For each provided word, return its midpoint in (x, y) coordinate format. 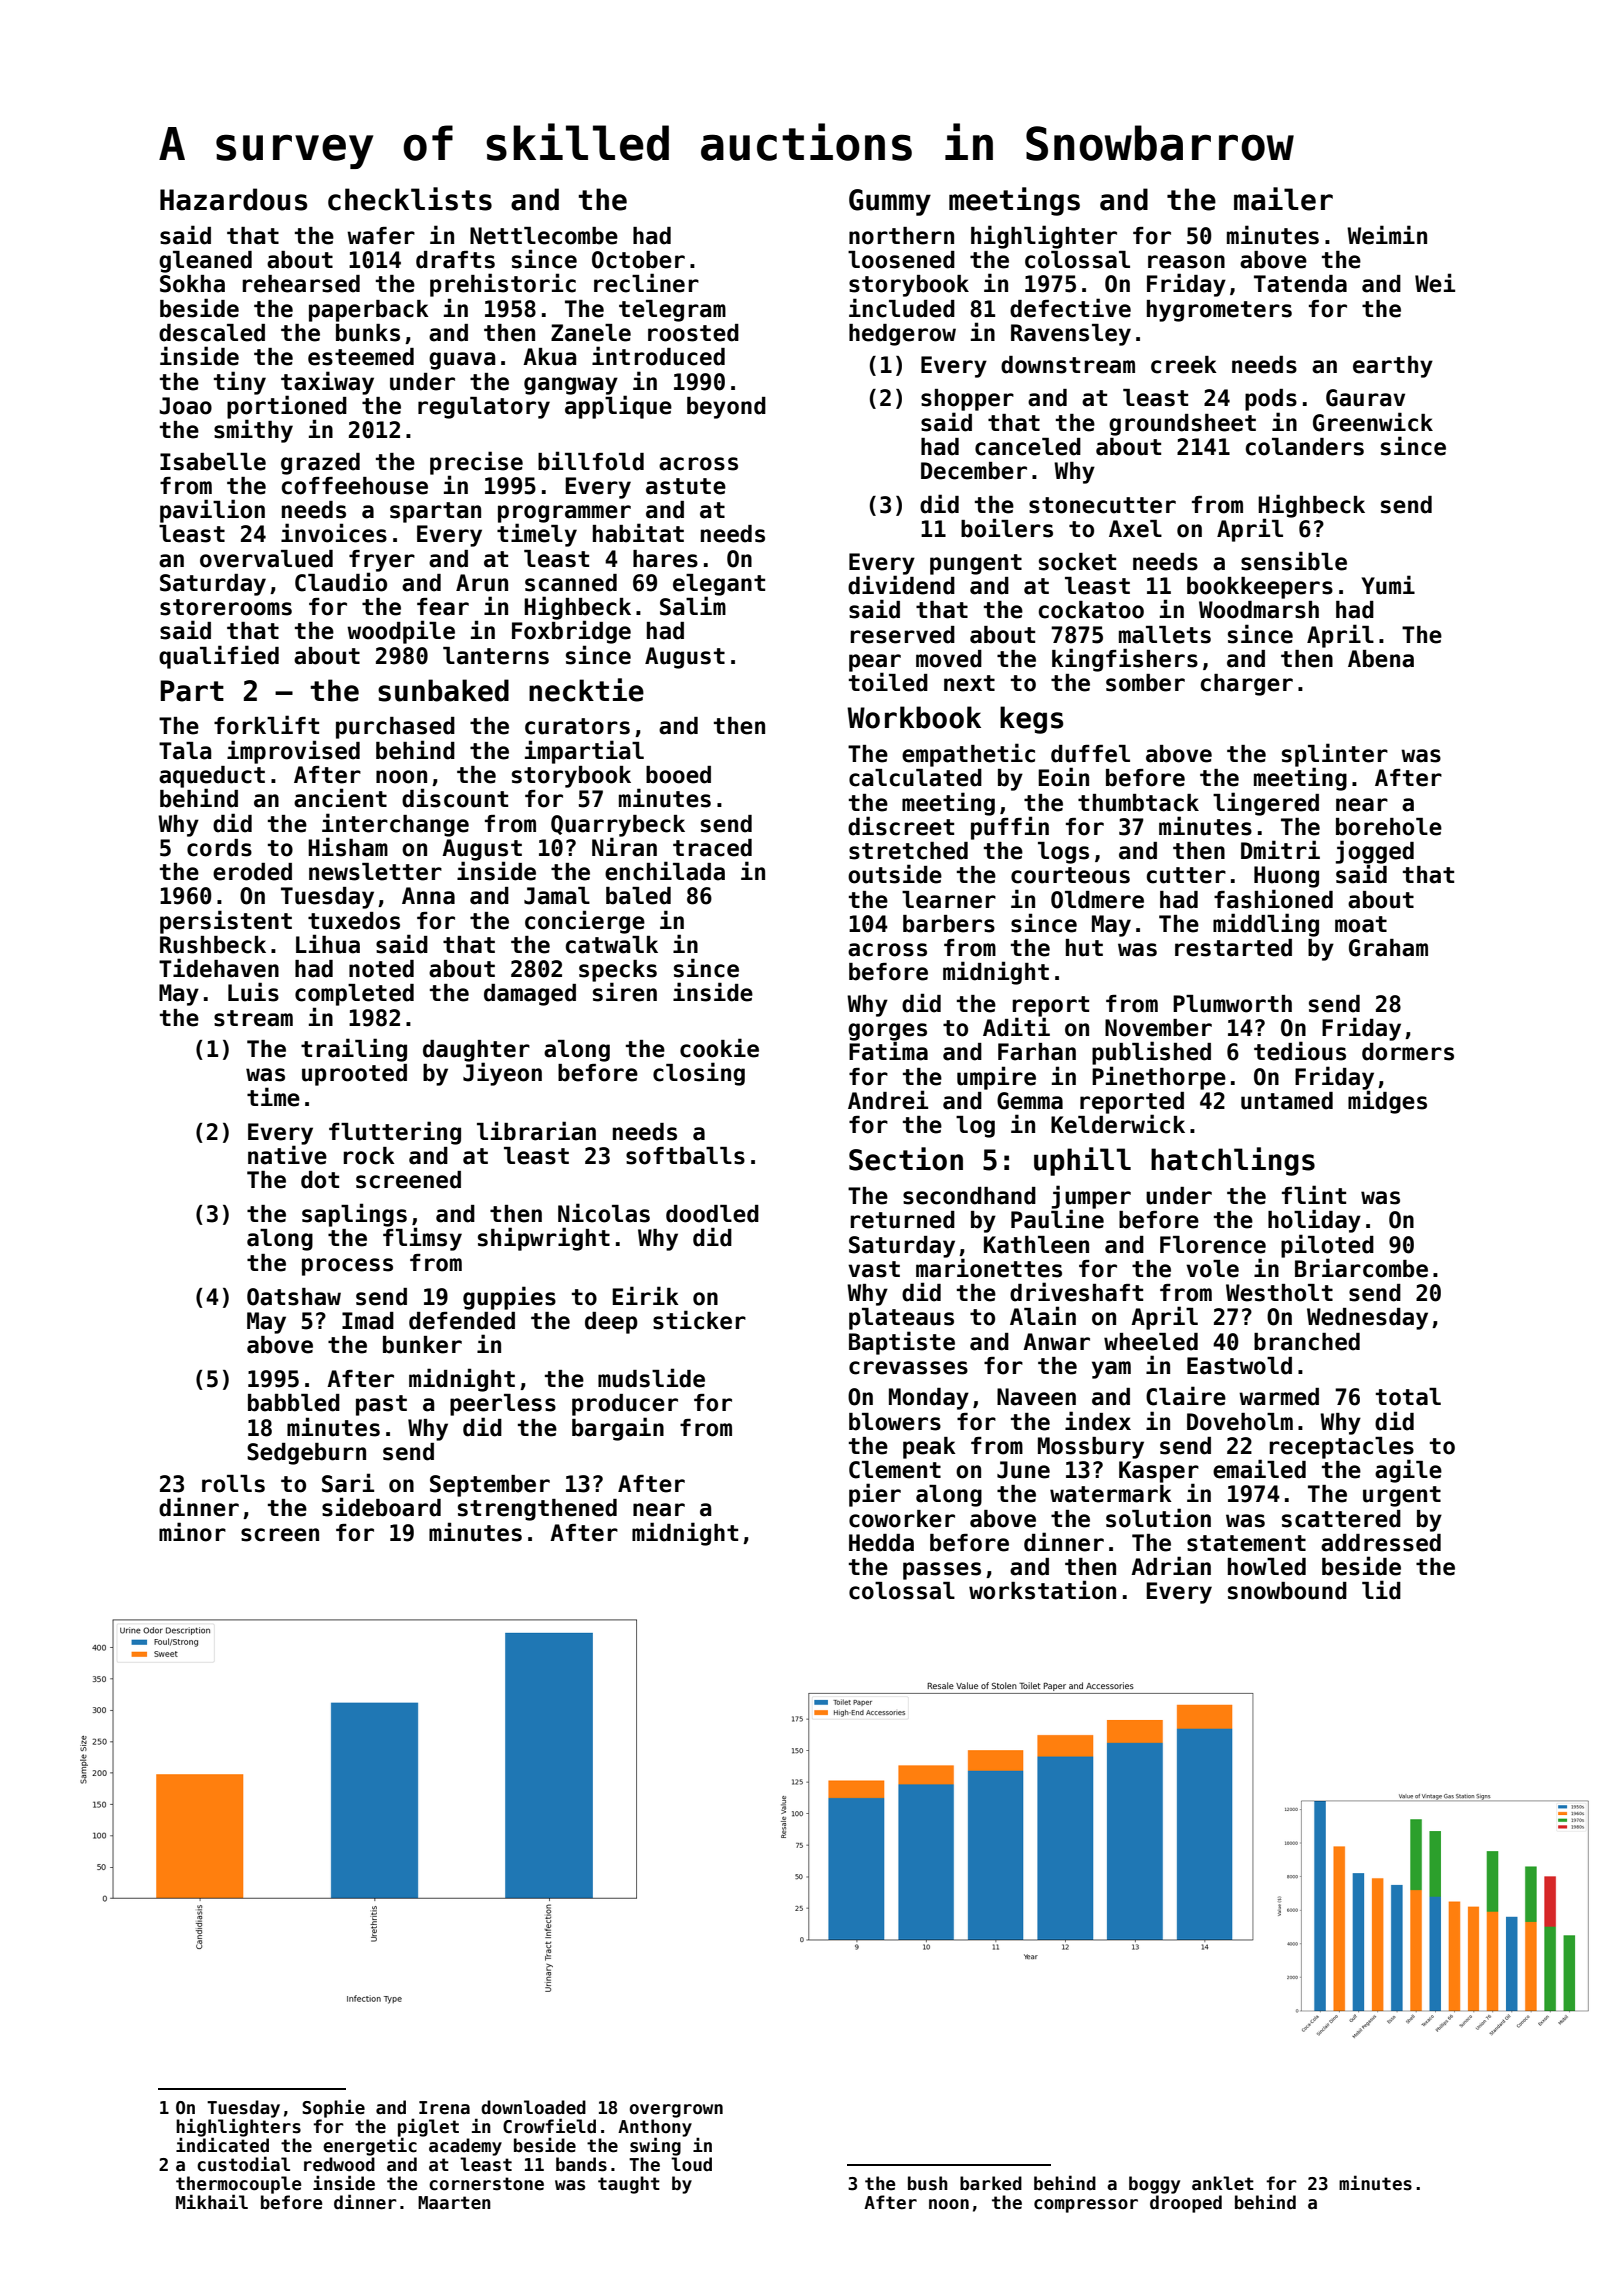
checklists (410, 199)
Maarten (454, 2203)
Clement (895, 1470)
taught (629, 2185)
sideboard (381, 1507)
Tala (185, 751)
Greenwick (1373, 422)
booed (678, 775)
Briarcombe (1361, 1268)
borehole (1389, 827)
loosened (901, 260)
